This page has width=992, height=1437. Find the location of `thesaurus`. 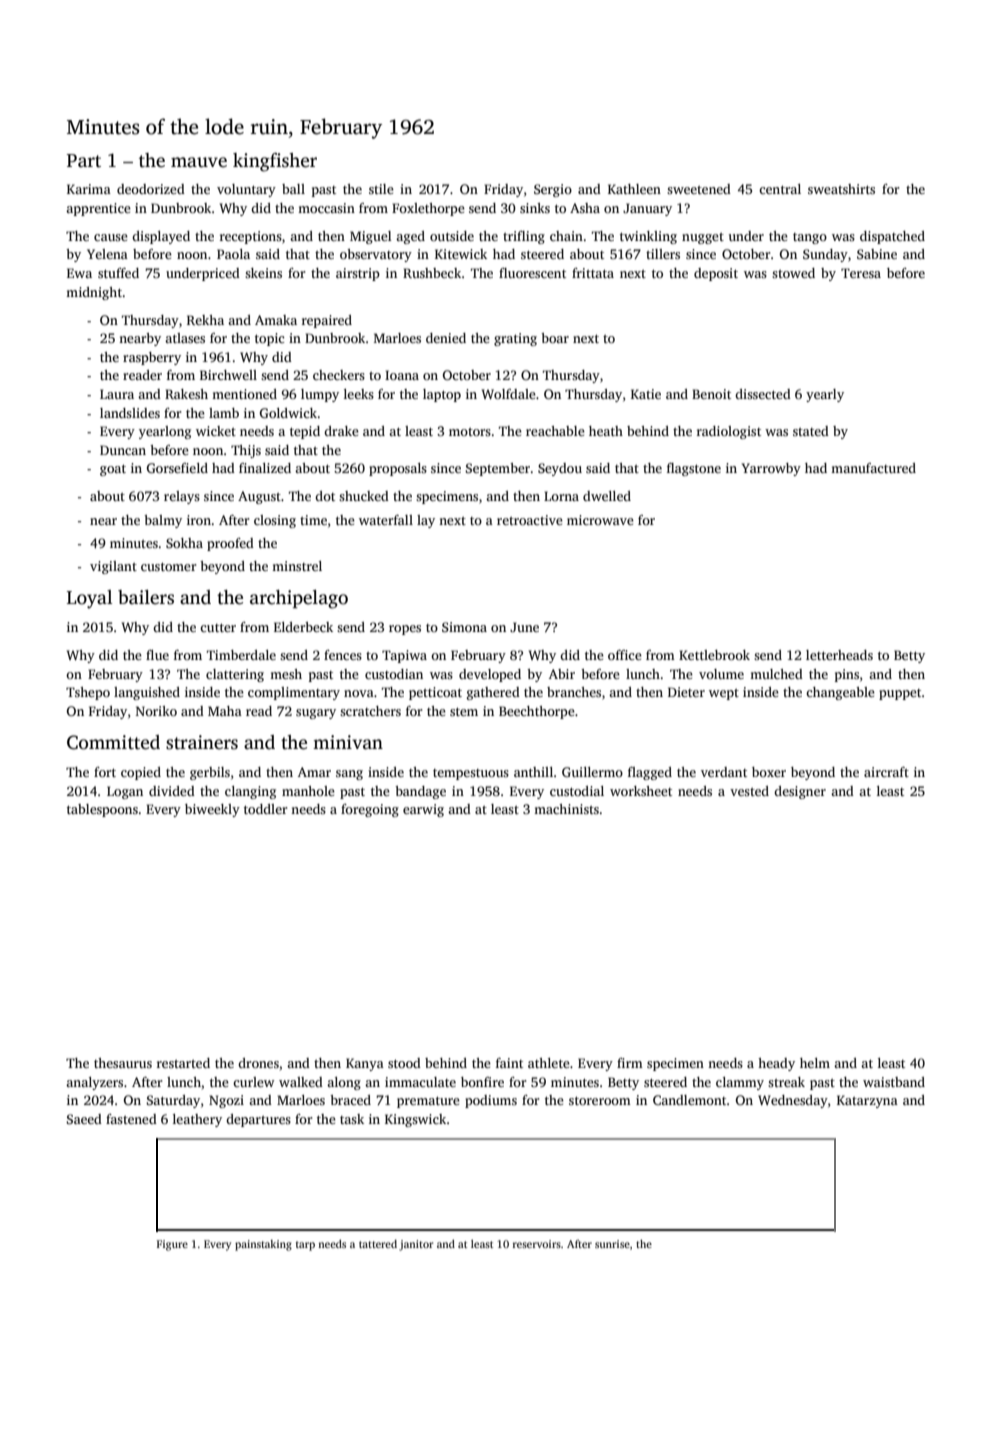

thesaurus is located at coordinates (123, 1063).
